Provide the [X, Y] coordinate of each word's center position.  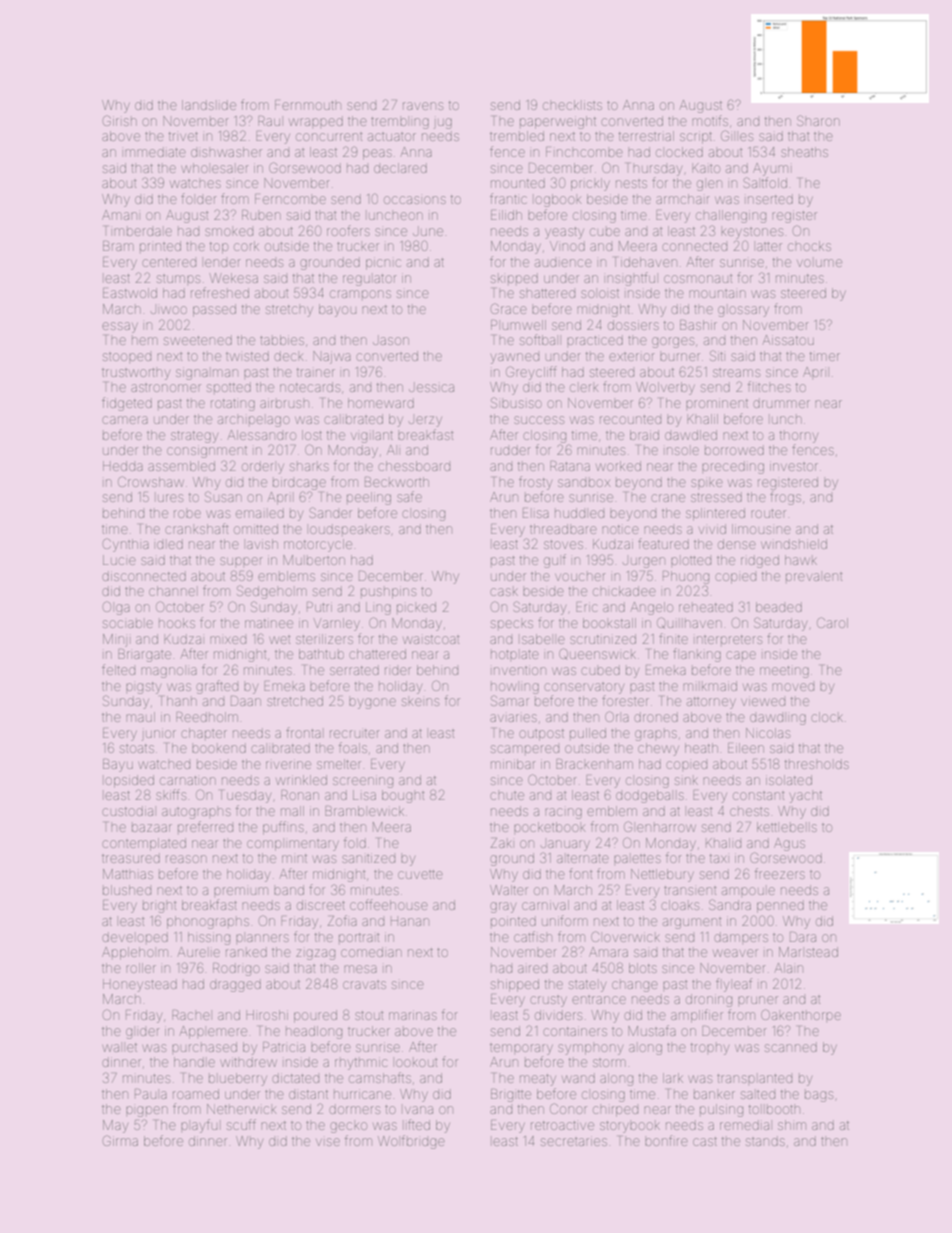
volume [819, 263]
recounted [630, 419]
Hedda [123, 466]
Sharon [818, 120]
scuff [241, 1124]
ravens [423, 106]
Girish [120, 120]
